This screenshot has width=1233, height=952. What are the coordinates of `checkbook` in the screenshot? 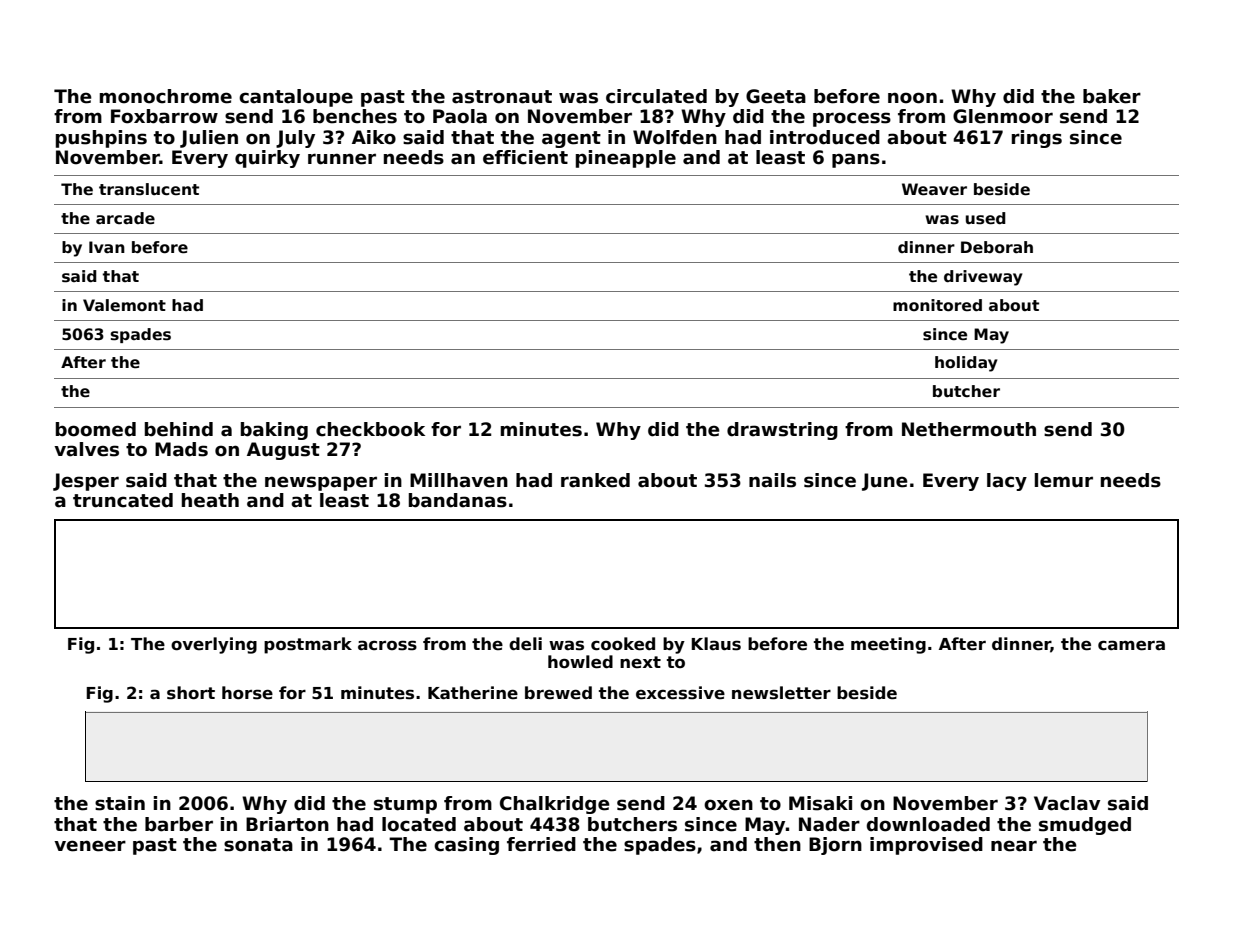 It's located at (370, 429).
